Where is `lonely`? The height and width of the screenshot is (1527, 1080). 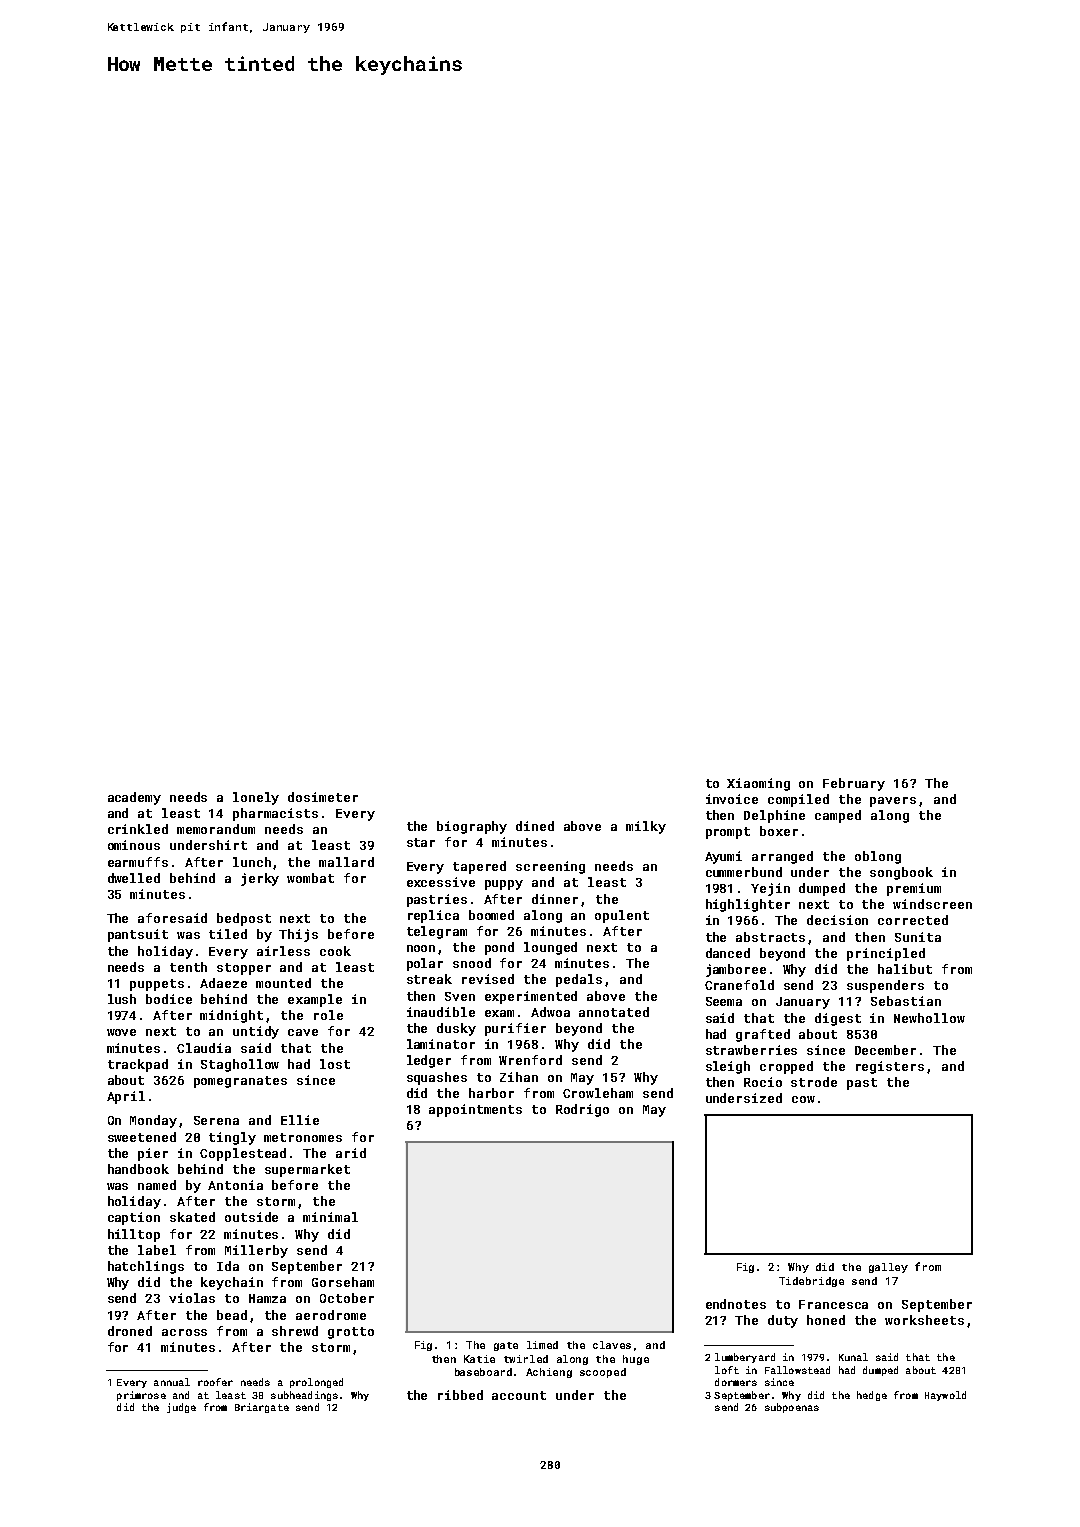 lonely is located at coordinates (256, 798).
